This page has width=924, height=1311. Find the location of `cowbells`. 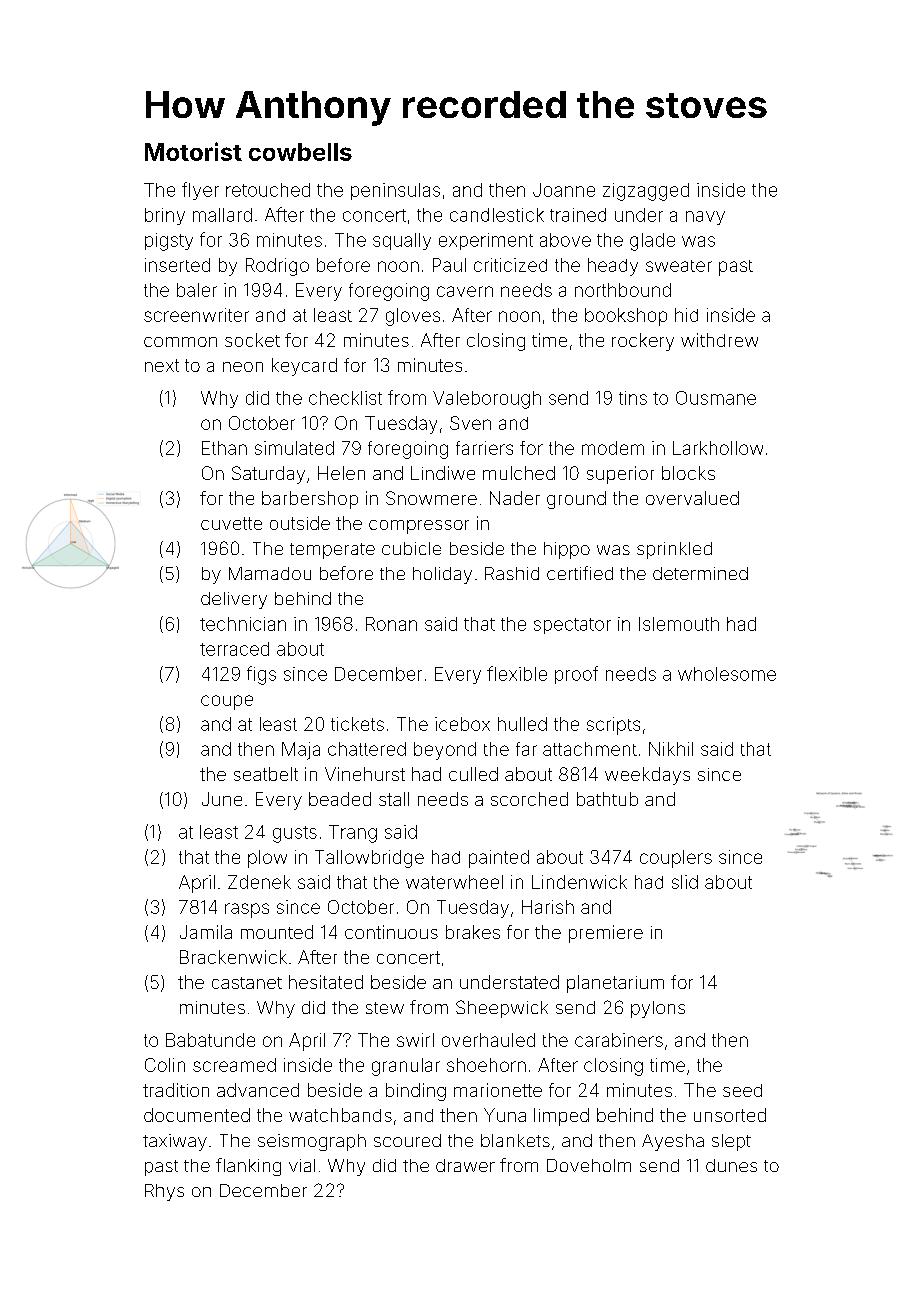

cowbells is located at coordinates (300, 152).
